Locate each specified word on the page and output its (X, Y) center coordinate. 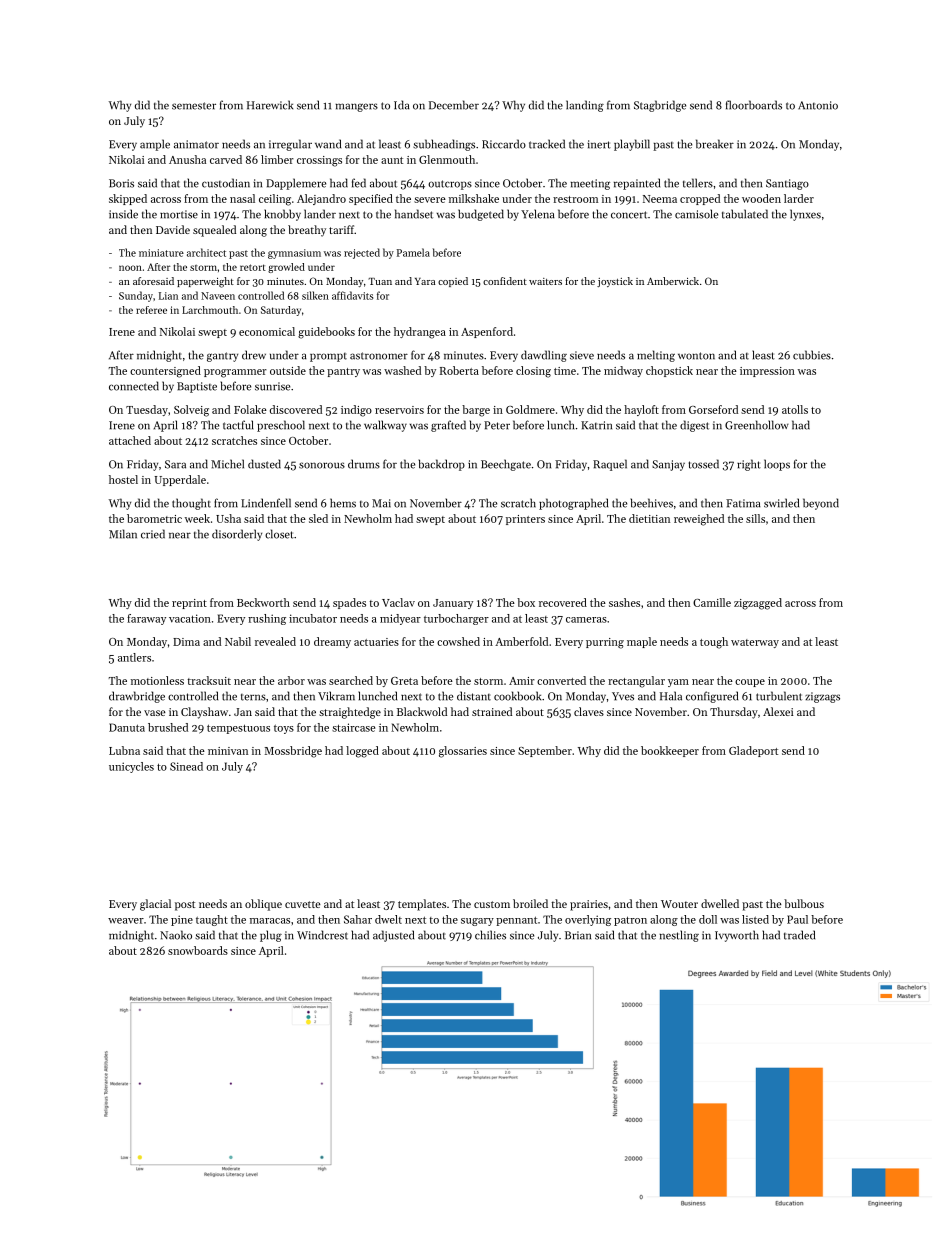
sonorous (322, 465)
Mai (381, 503)
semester (194, 106)
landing (585, 106)
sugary (477, 922)
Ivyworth (737, 936)
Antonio (818, 105)
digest (694, 426)
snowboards (198, 950)
